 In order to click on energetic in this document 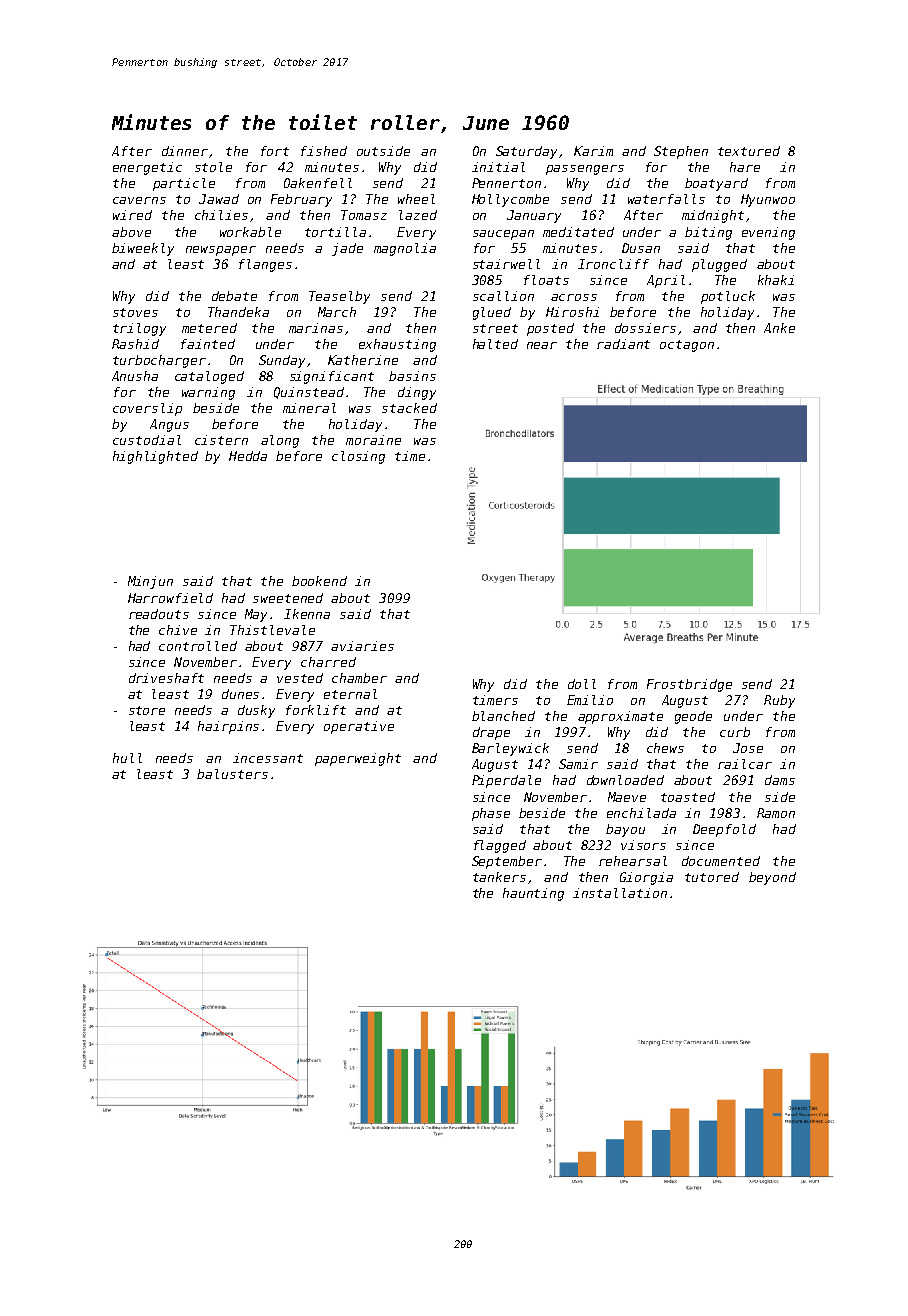, I will do `click(147, 168)`.
